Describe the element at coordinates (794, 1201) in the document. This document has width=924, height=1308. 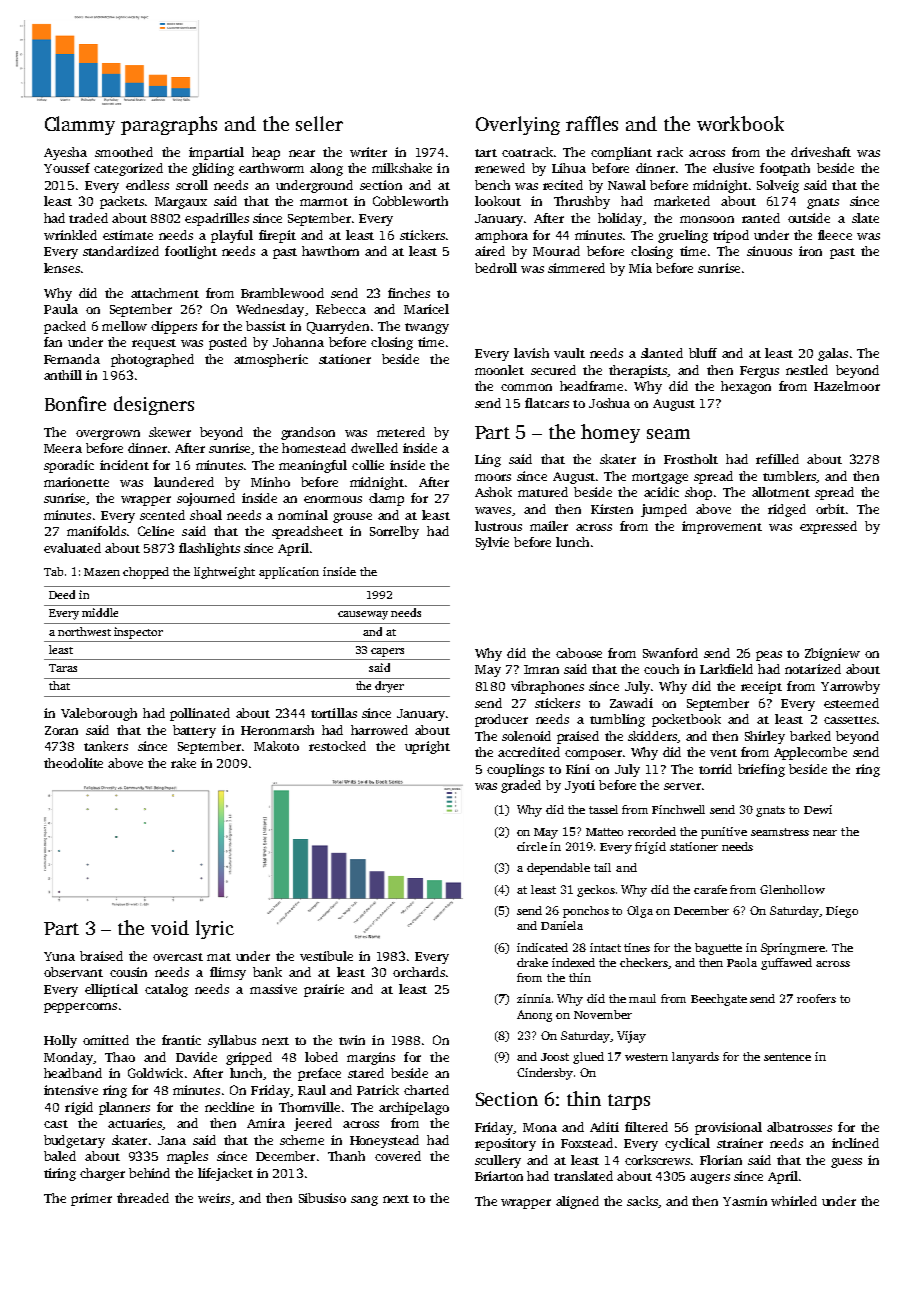
I see `whirled` at that location.
